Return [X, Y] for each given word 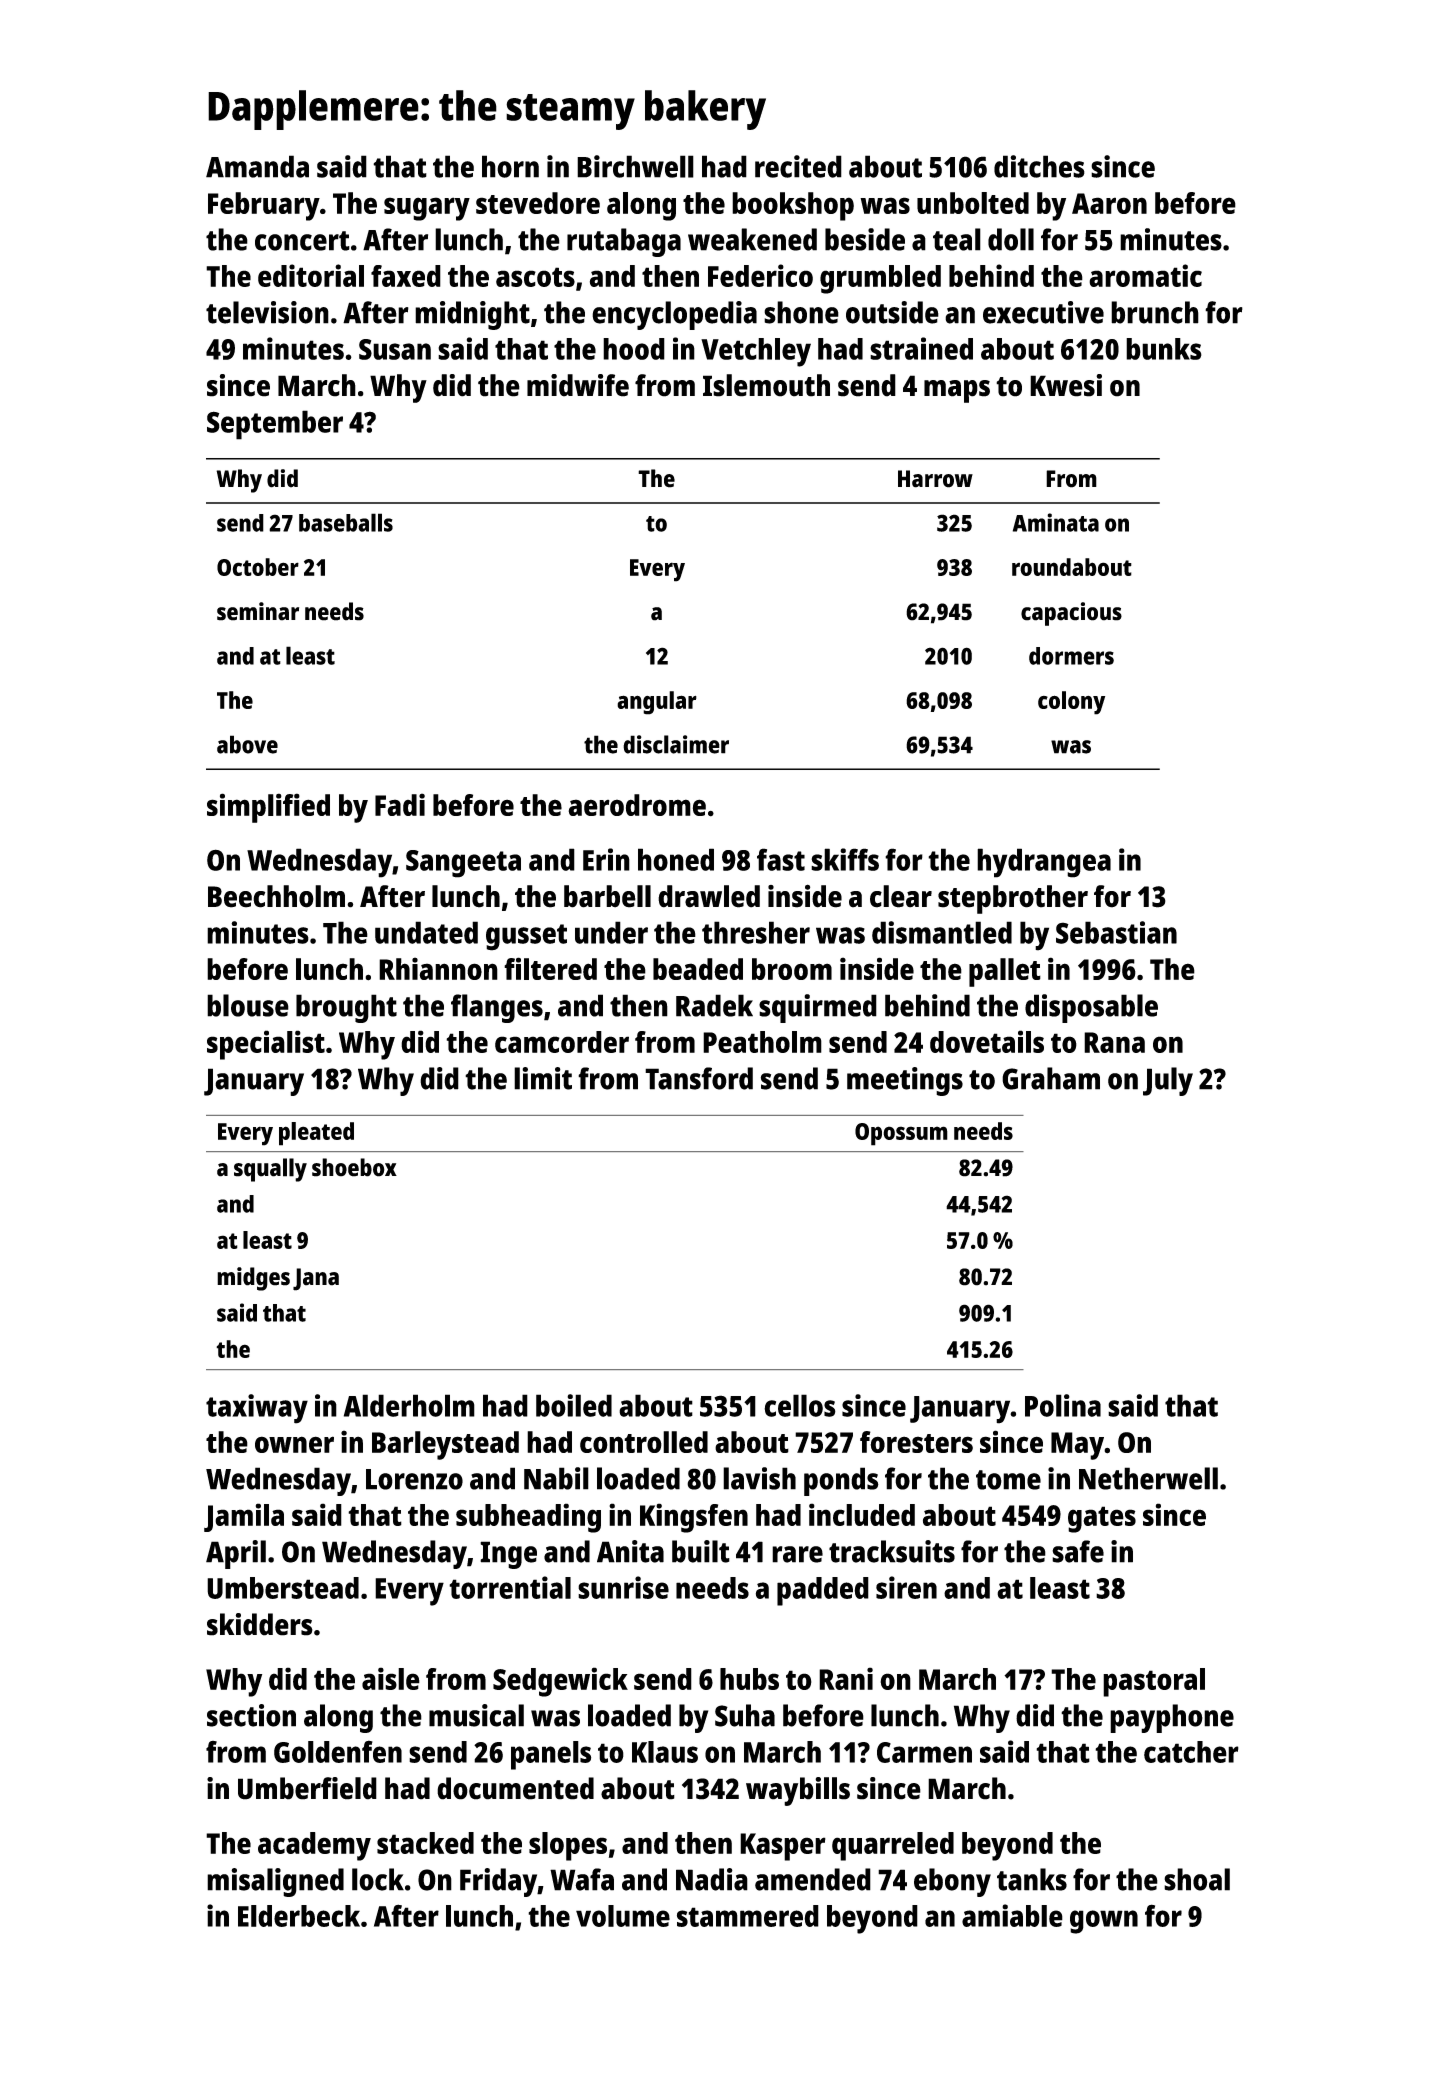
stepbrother [1013, 899]
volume [623, 1916]
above [247, 744]
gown [1104, 1922]
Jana [316, 1279]
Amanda [257, 166]
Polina [1063, 1405]
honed [676, 859]
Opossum [901, 1134]
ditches [1039, 166]
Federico [760, 275]
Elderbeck [299, 1916]
